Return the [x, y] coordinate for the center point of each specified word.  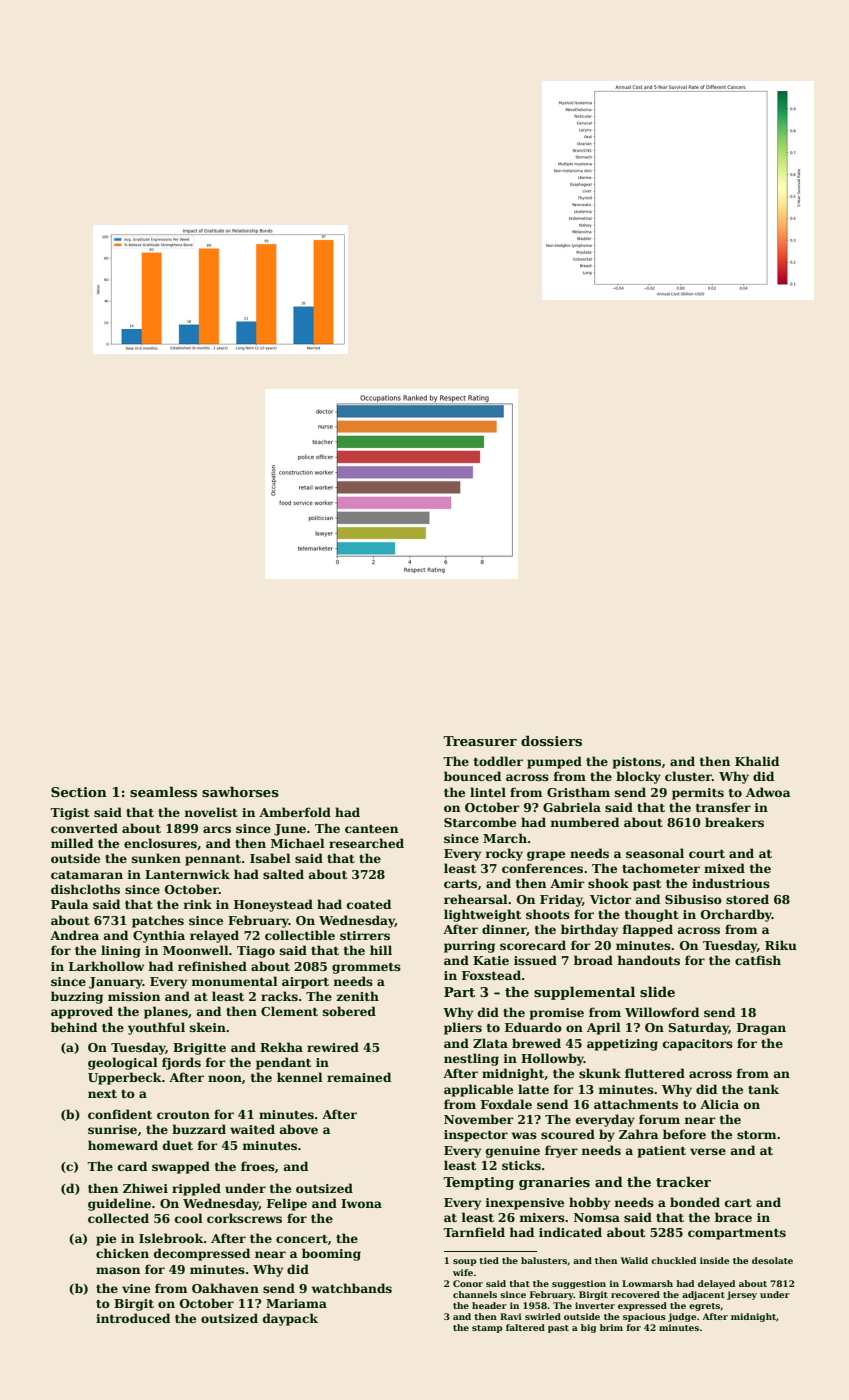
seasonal [655, 853]
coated [369, 904]
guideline [119, 1204]
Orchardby [736, 915]
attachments [636, 1104]
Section [79, 792]
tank [763, 1089]
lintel [488, 792]
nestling [471, 1059]
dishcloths [85, 889]
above [299, 1129]
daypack [290, 1319]
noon [225, 1078]
